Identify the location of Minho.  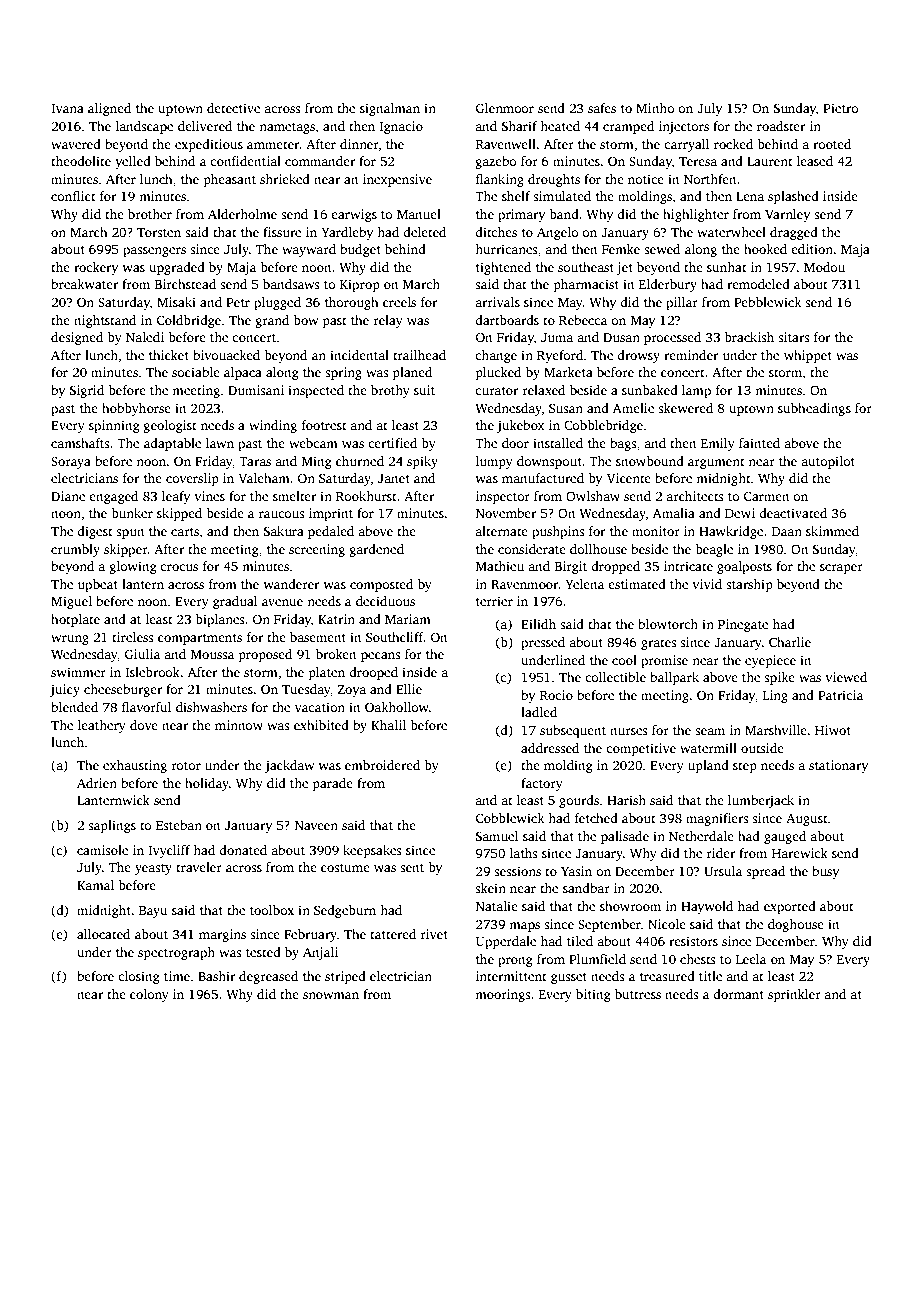
(655, 108).
